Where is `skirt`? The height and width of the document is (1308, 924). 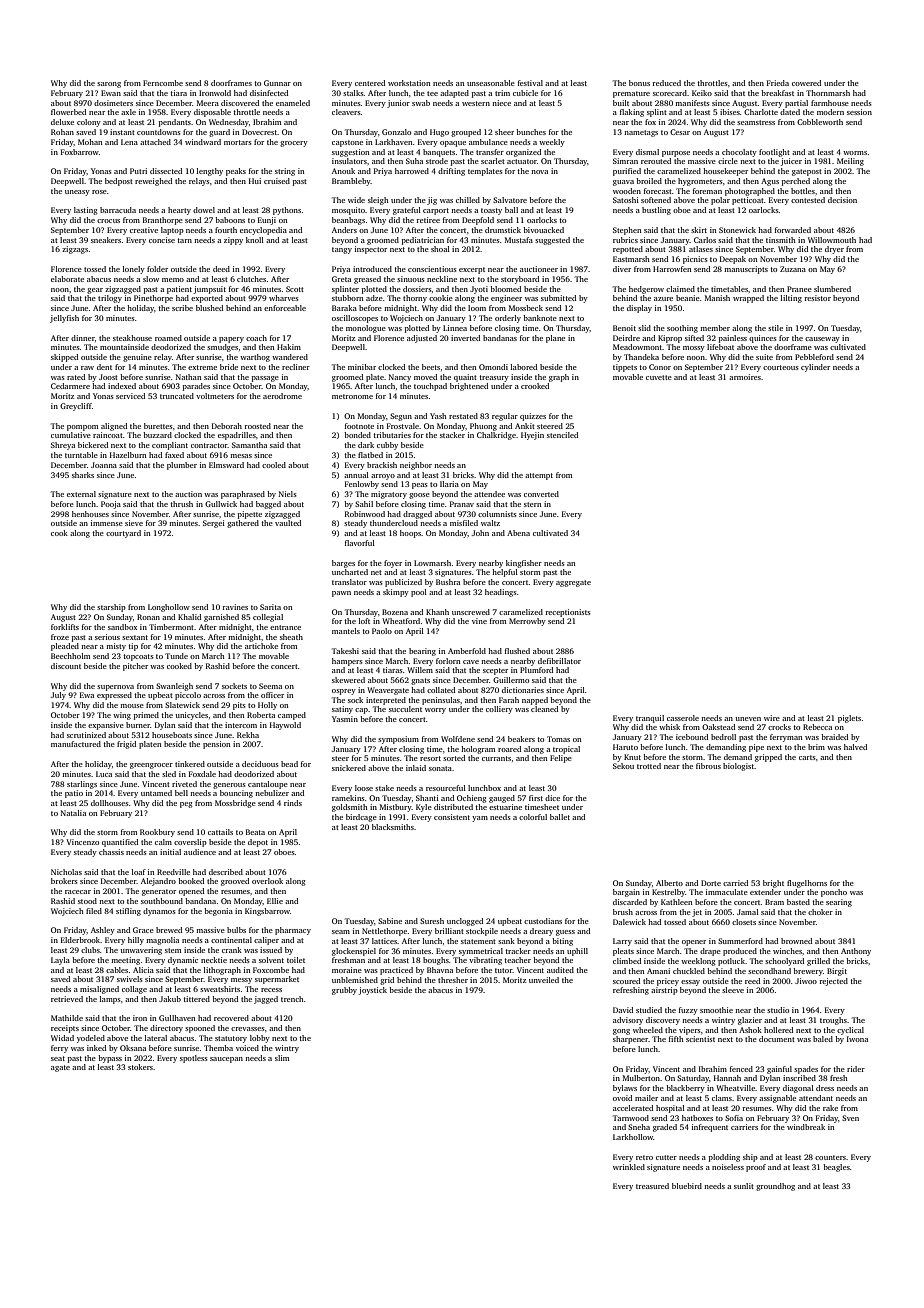
skirt is located at coordinates (699, 230).
